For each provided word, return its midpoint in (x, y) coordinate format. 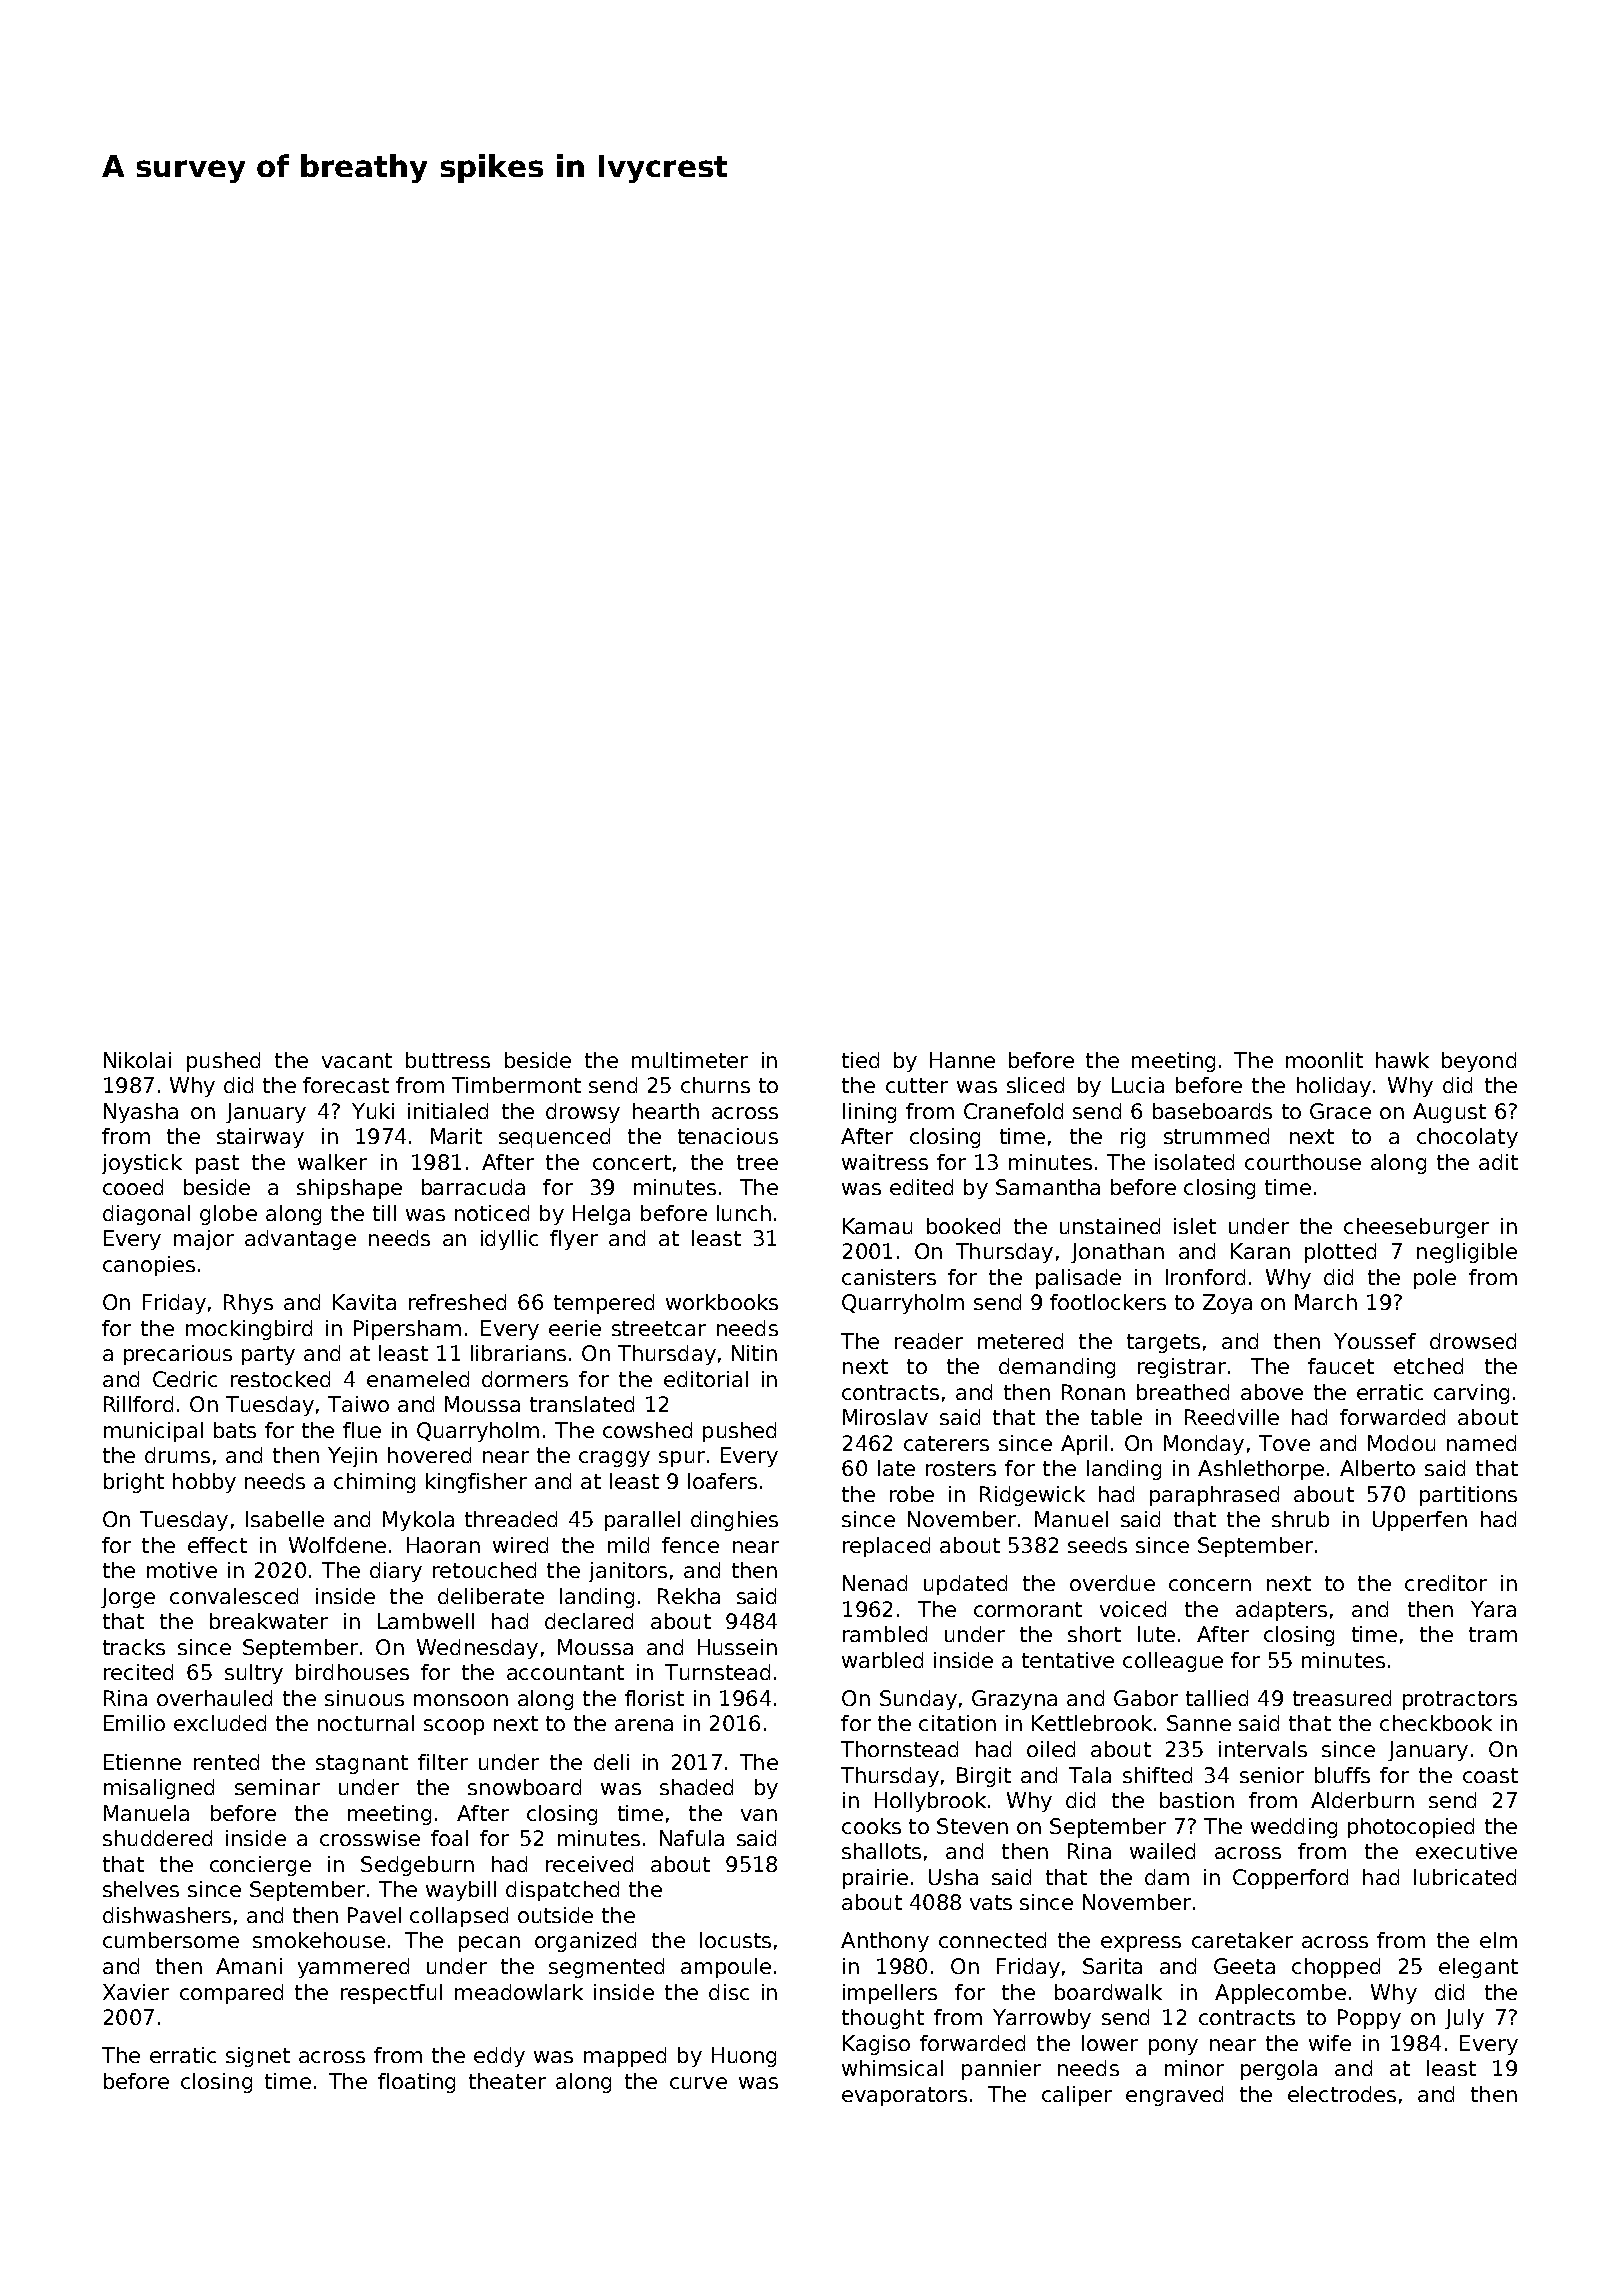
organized (585, 1942)
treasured (1342, 1698)
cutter (917, 1085)
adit (1498, 1162)
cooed (133, 1187)
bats (235, 1430)
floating (416, 2083)
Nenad (875, 1583)
